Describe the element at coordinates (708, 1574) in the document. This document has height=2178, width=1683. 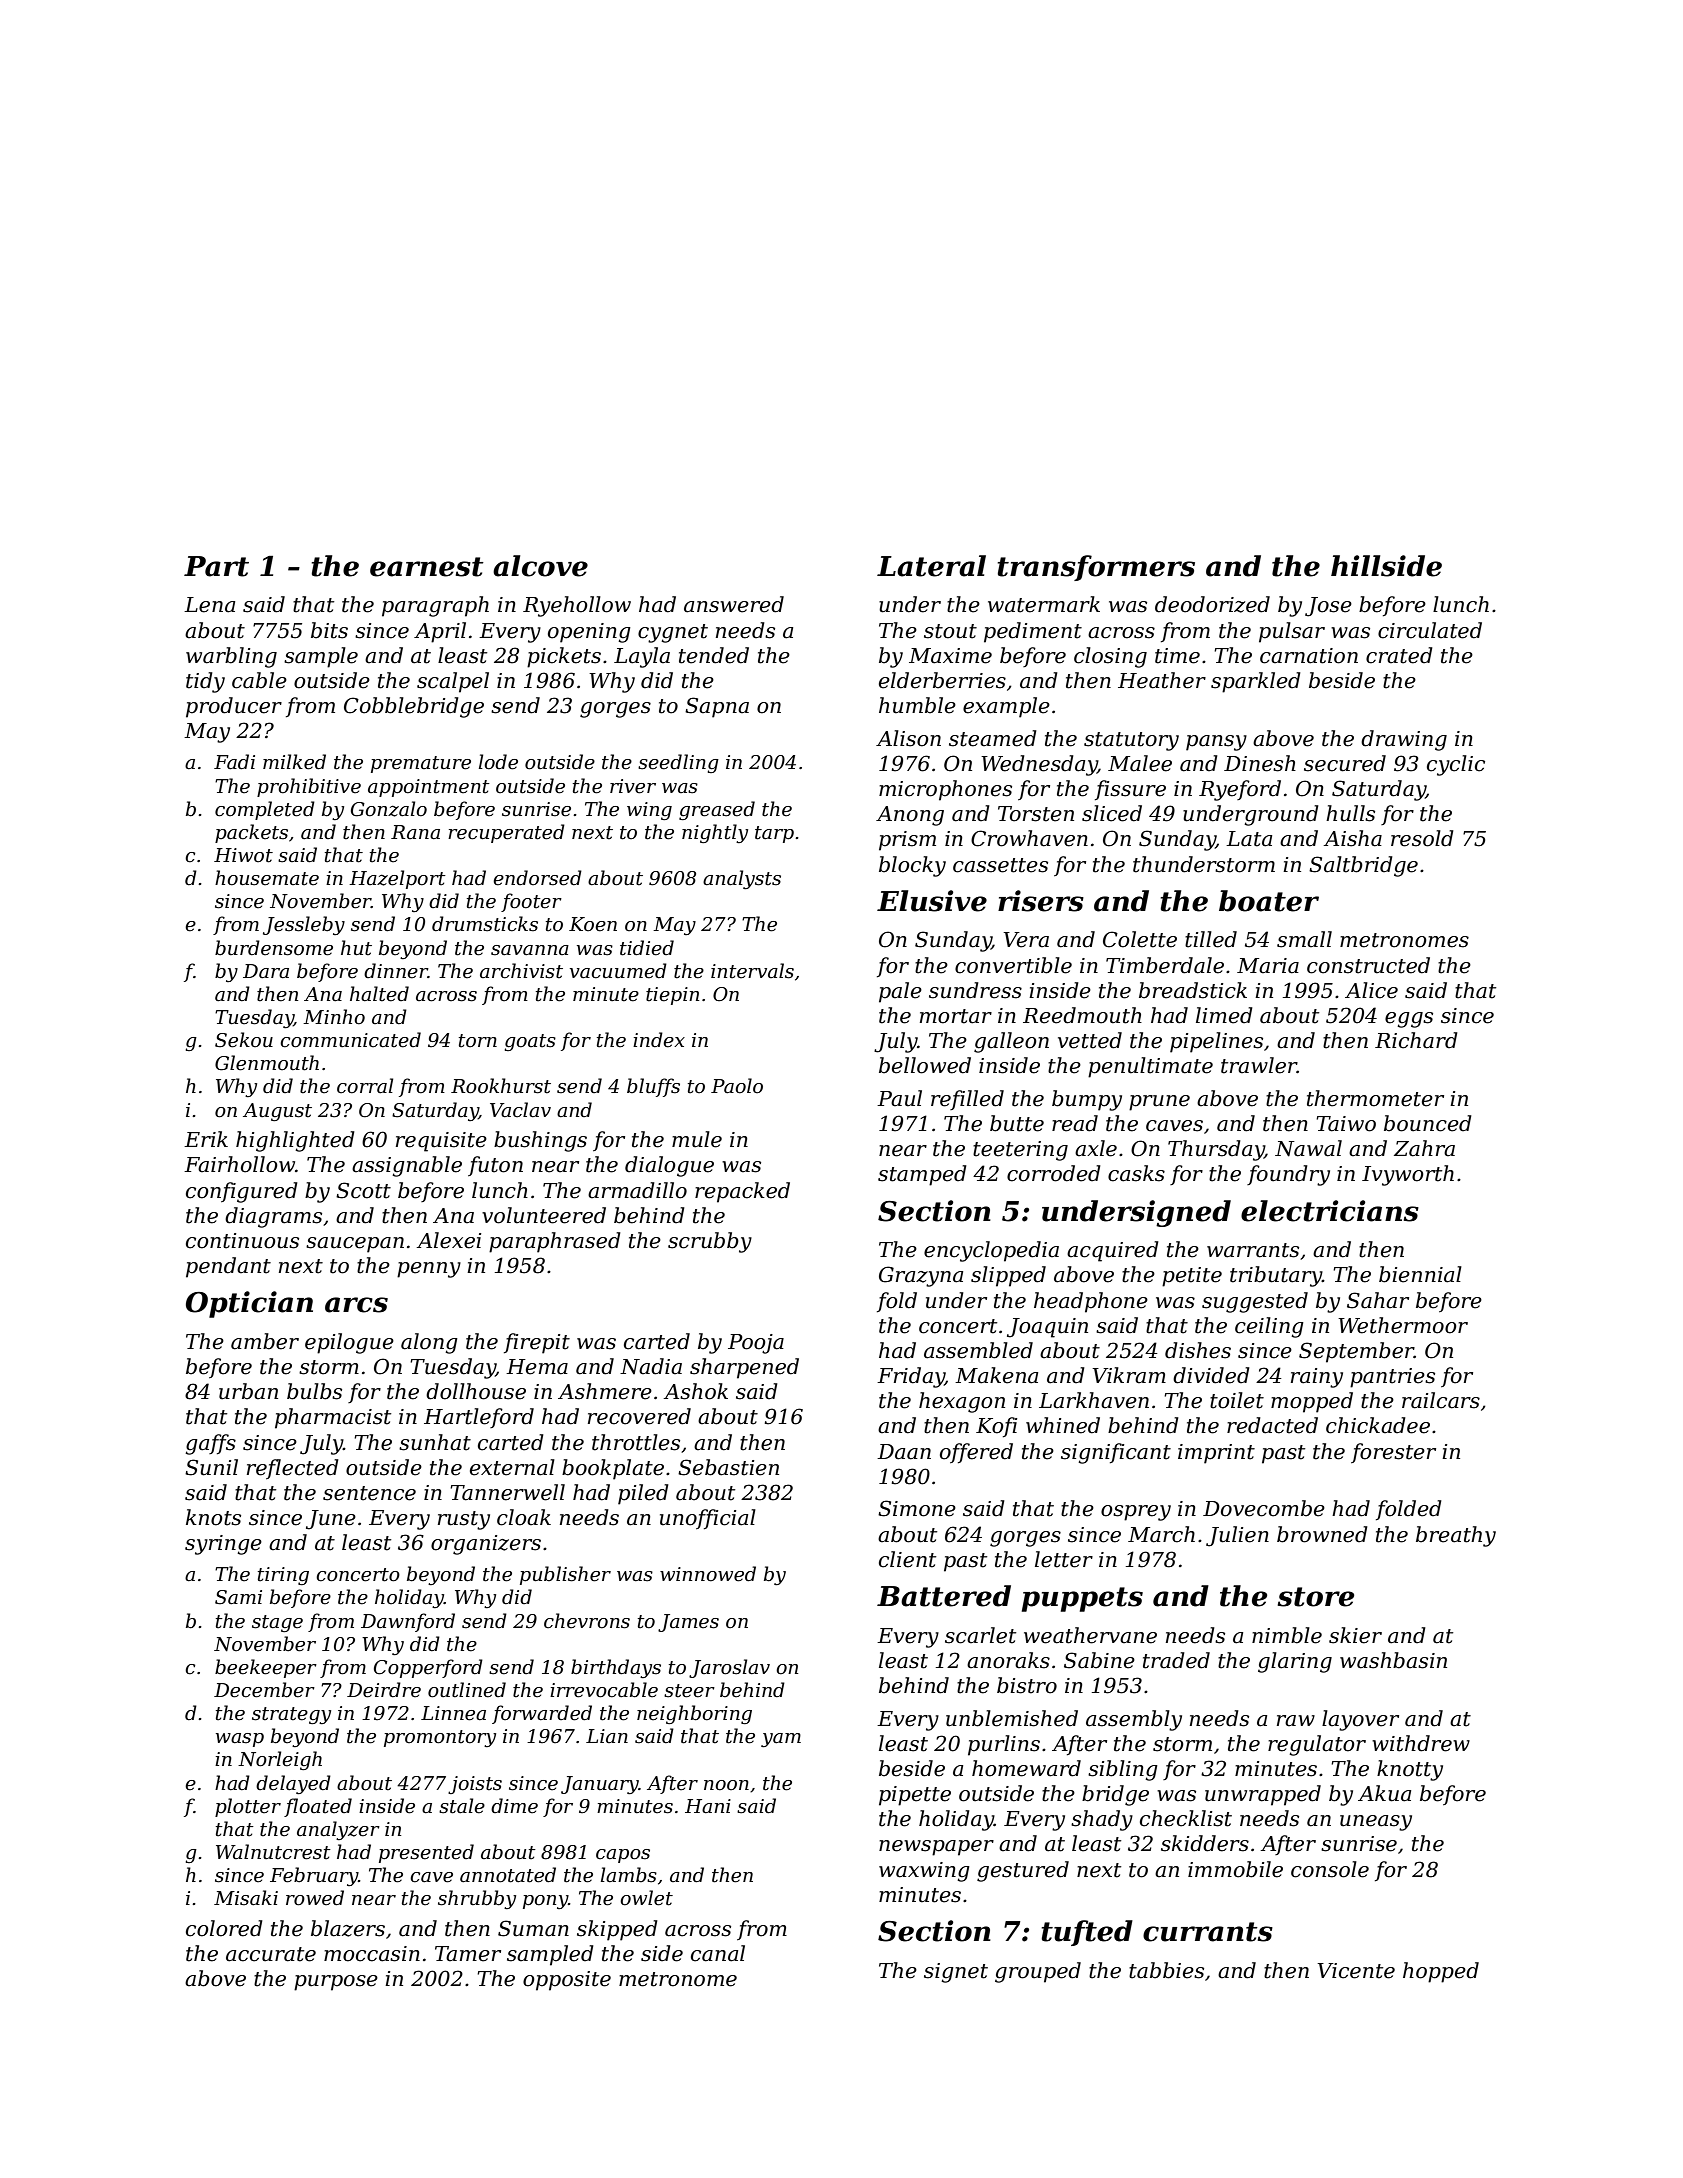
I see `winnowed` at that location.
